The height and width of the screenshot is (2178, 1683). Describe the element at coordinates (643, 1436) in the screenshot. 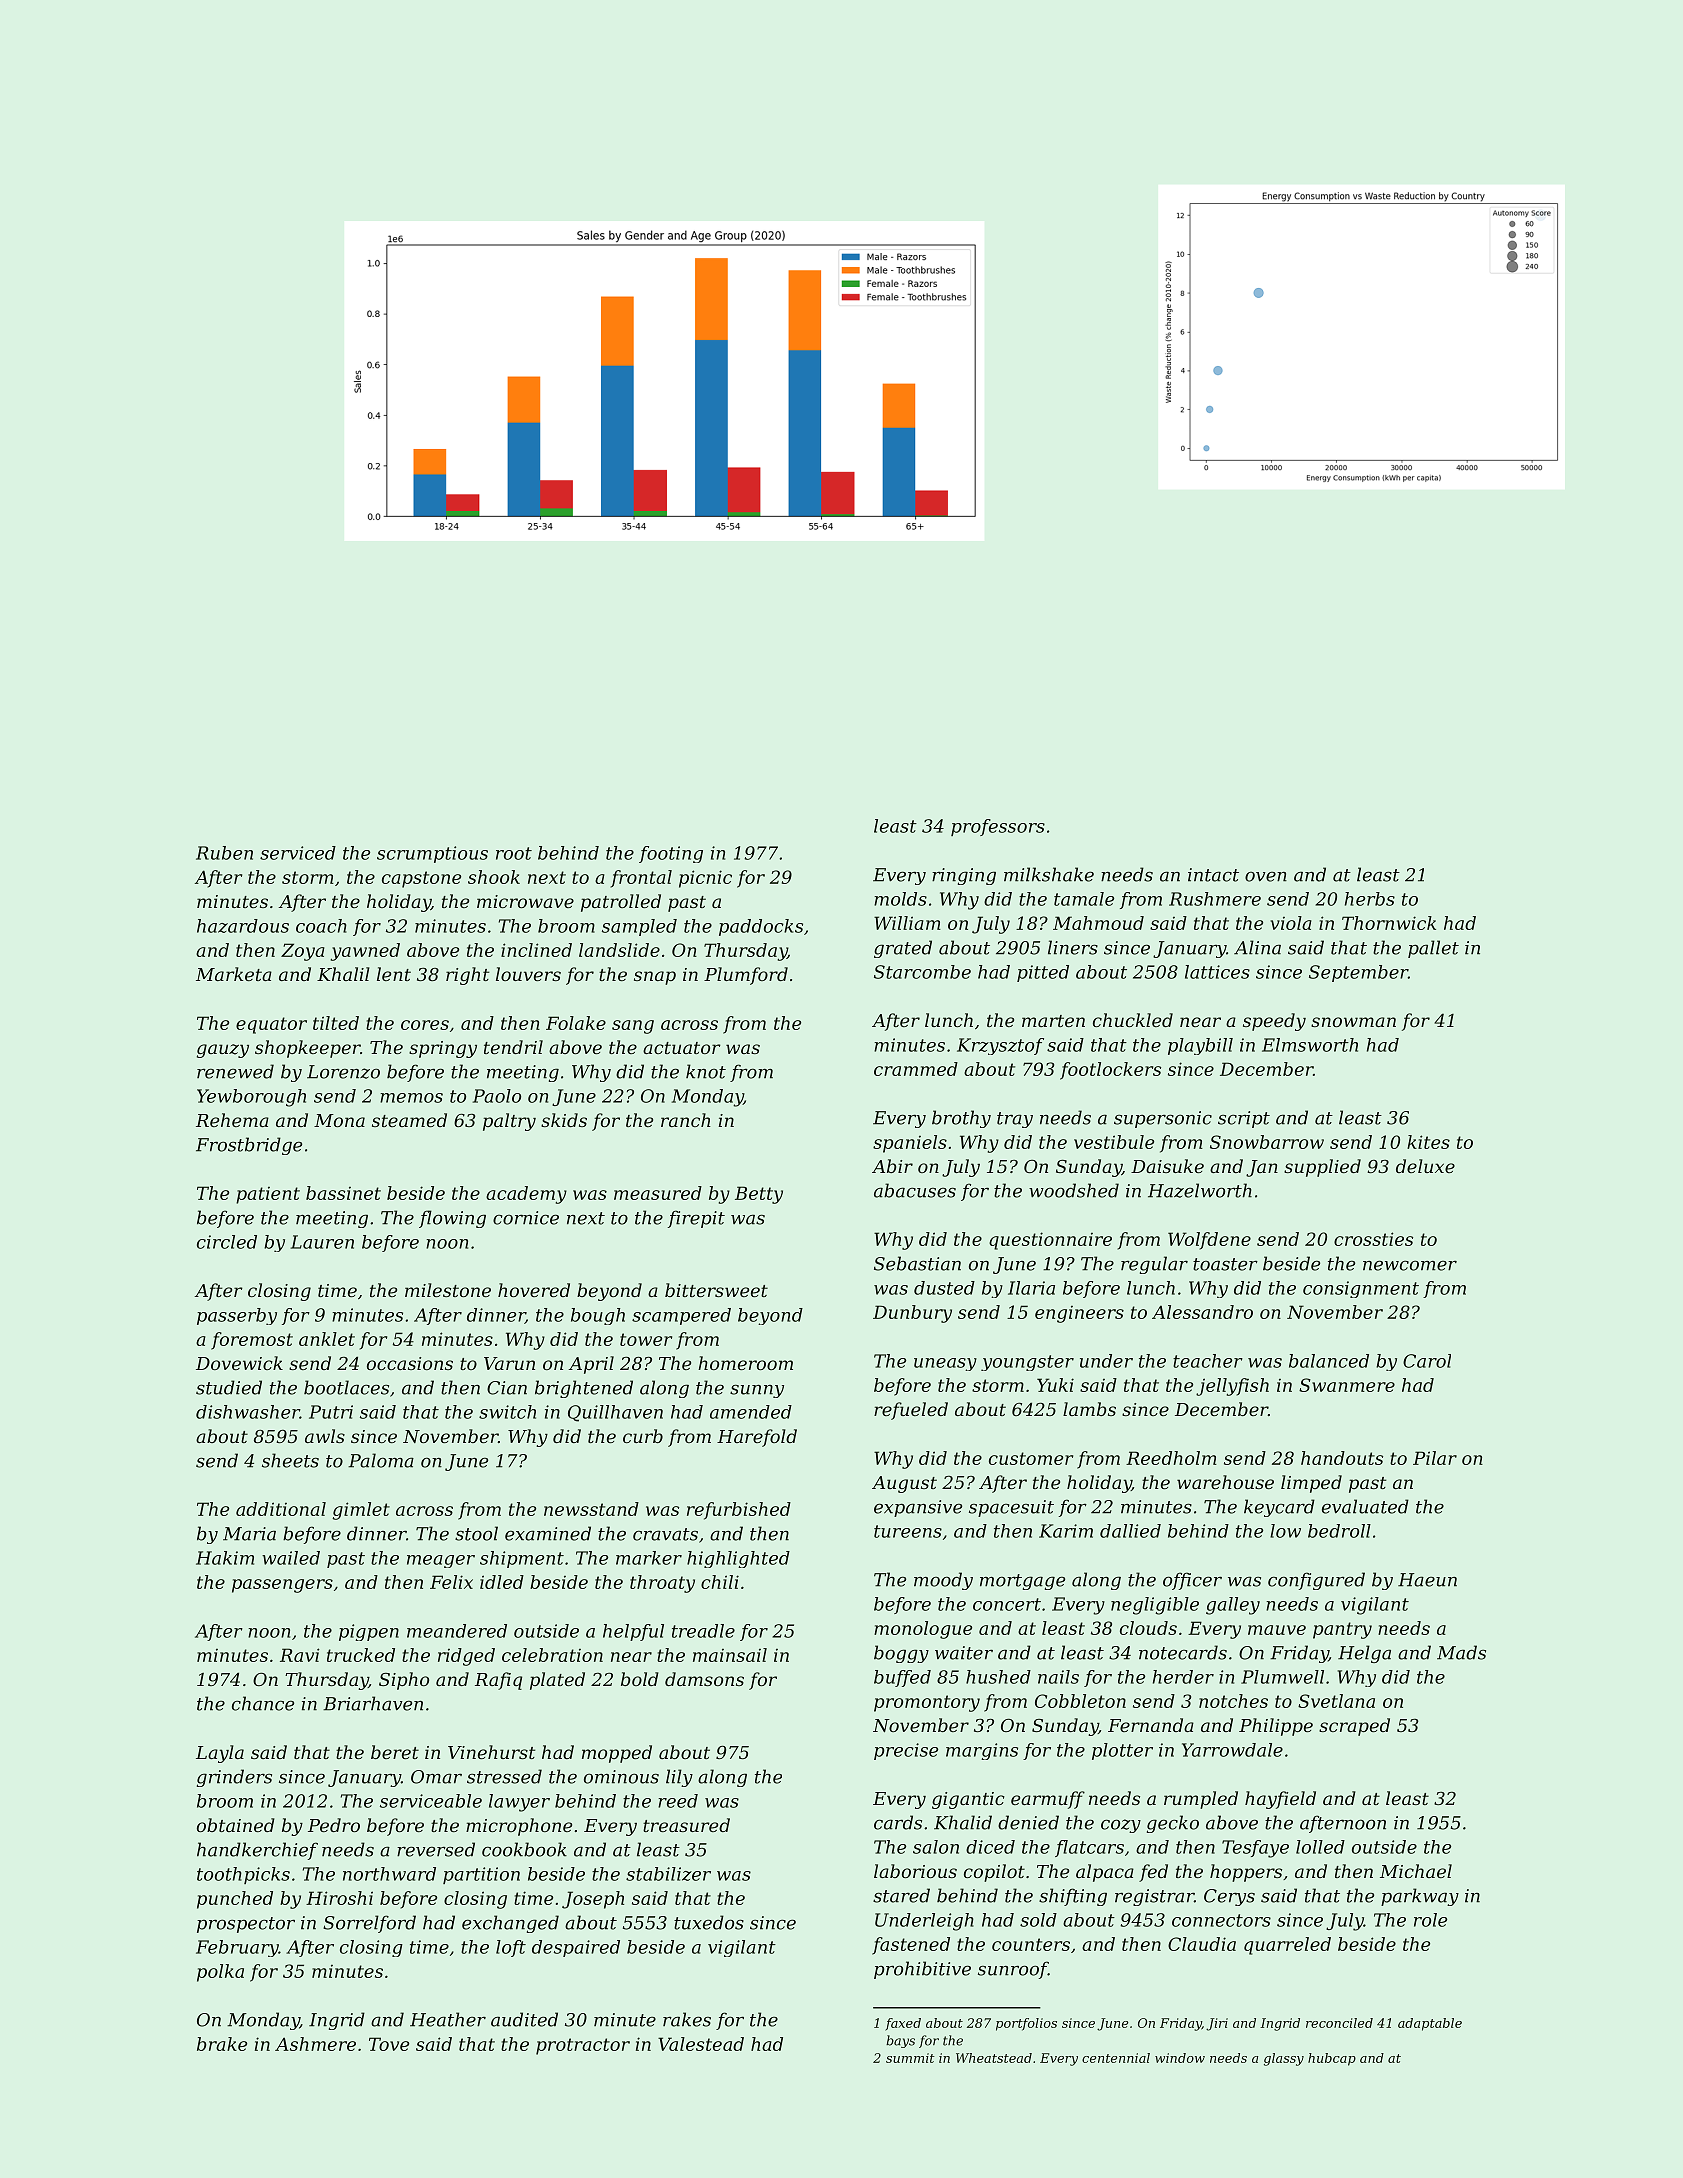

I see `curb` at that location.
